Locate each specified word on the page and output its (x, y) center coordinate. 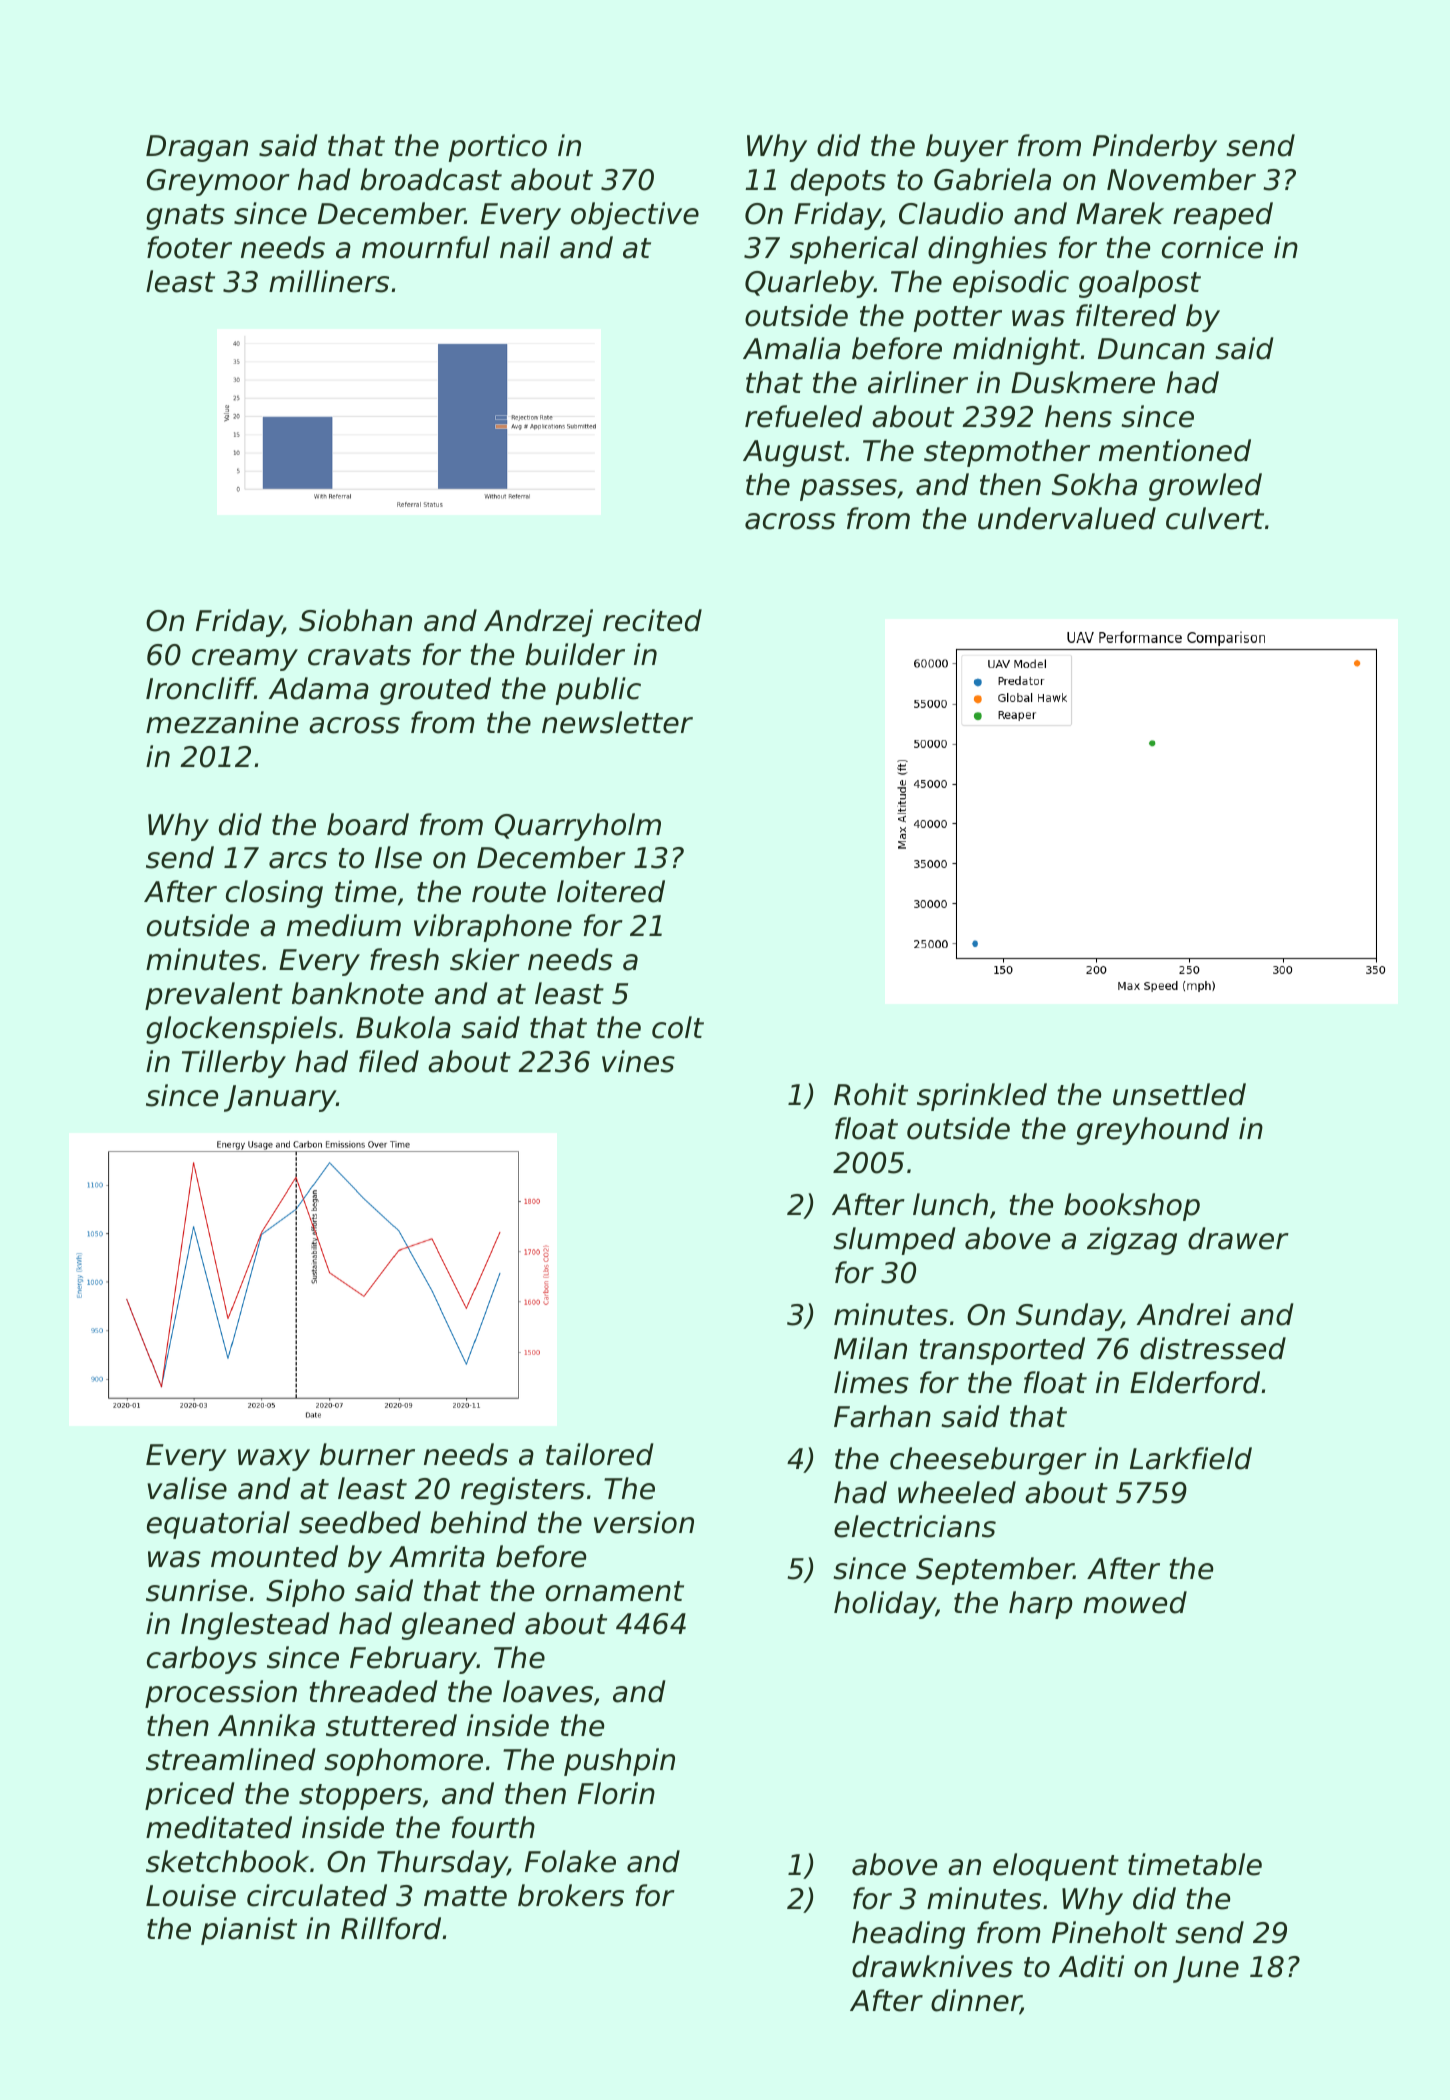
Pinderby (1155, 148)
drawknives (932, 1966)
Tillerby (234, 1064)
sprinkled (982, 1097)
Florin (616, 1793)
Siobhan (355, 620)
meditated (219, 1827)
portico (498, 148)
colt (678, 1027)
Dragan (197, 148)
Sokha (1094, 484)
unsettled (1179, 1094)
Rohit (871, 1094)
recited (652, 620)
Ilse (398, 857)
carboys (202, 1660)
